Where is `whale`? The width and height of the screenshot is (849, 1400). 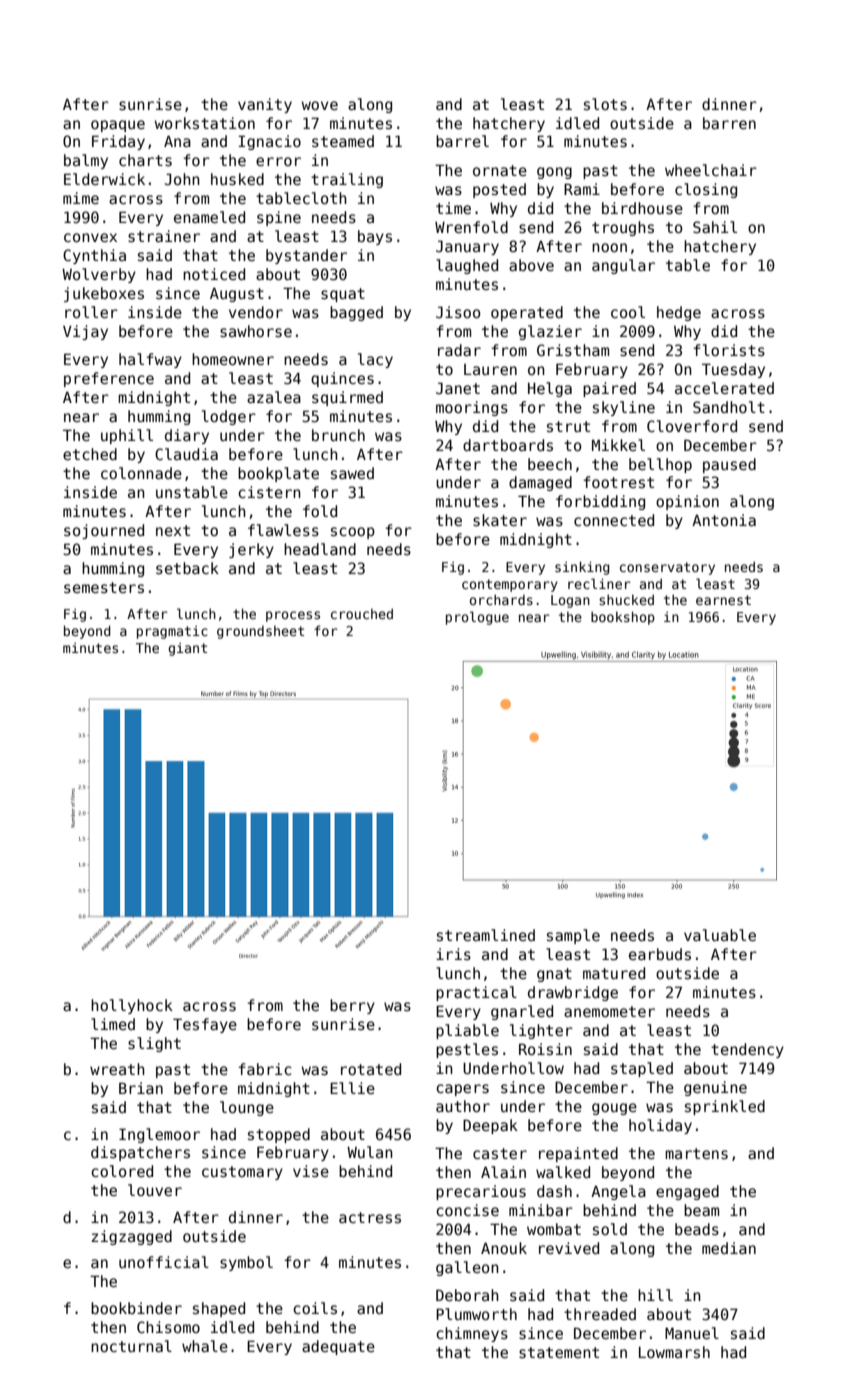
whale is located at coordinates (205, 1346).
